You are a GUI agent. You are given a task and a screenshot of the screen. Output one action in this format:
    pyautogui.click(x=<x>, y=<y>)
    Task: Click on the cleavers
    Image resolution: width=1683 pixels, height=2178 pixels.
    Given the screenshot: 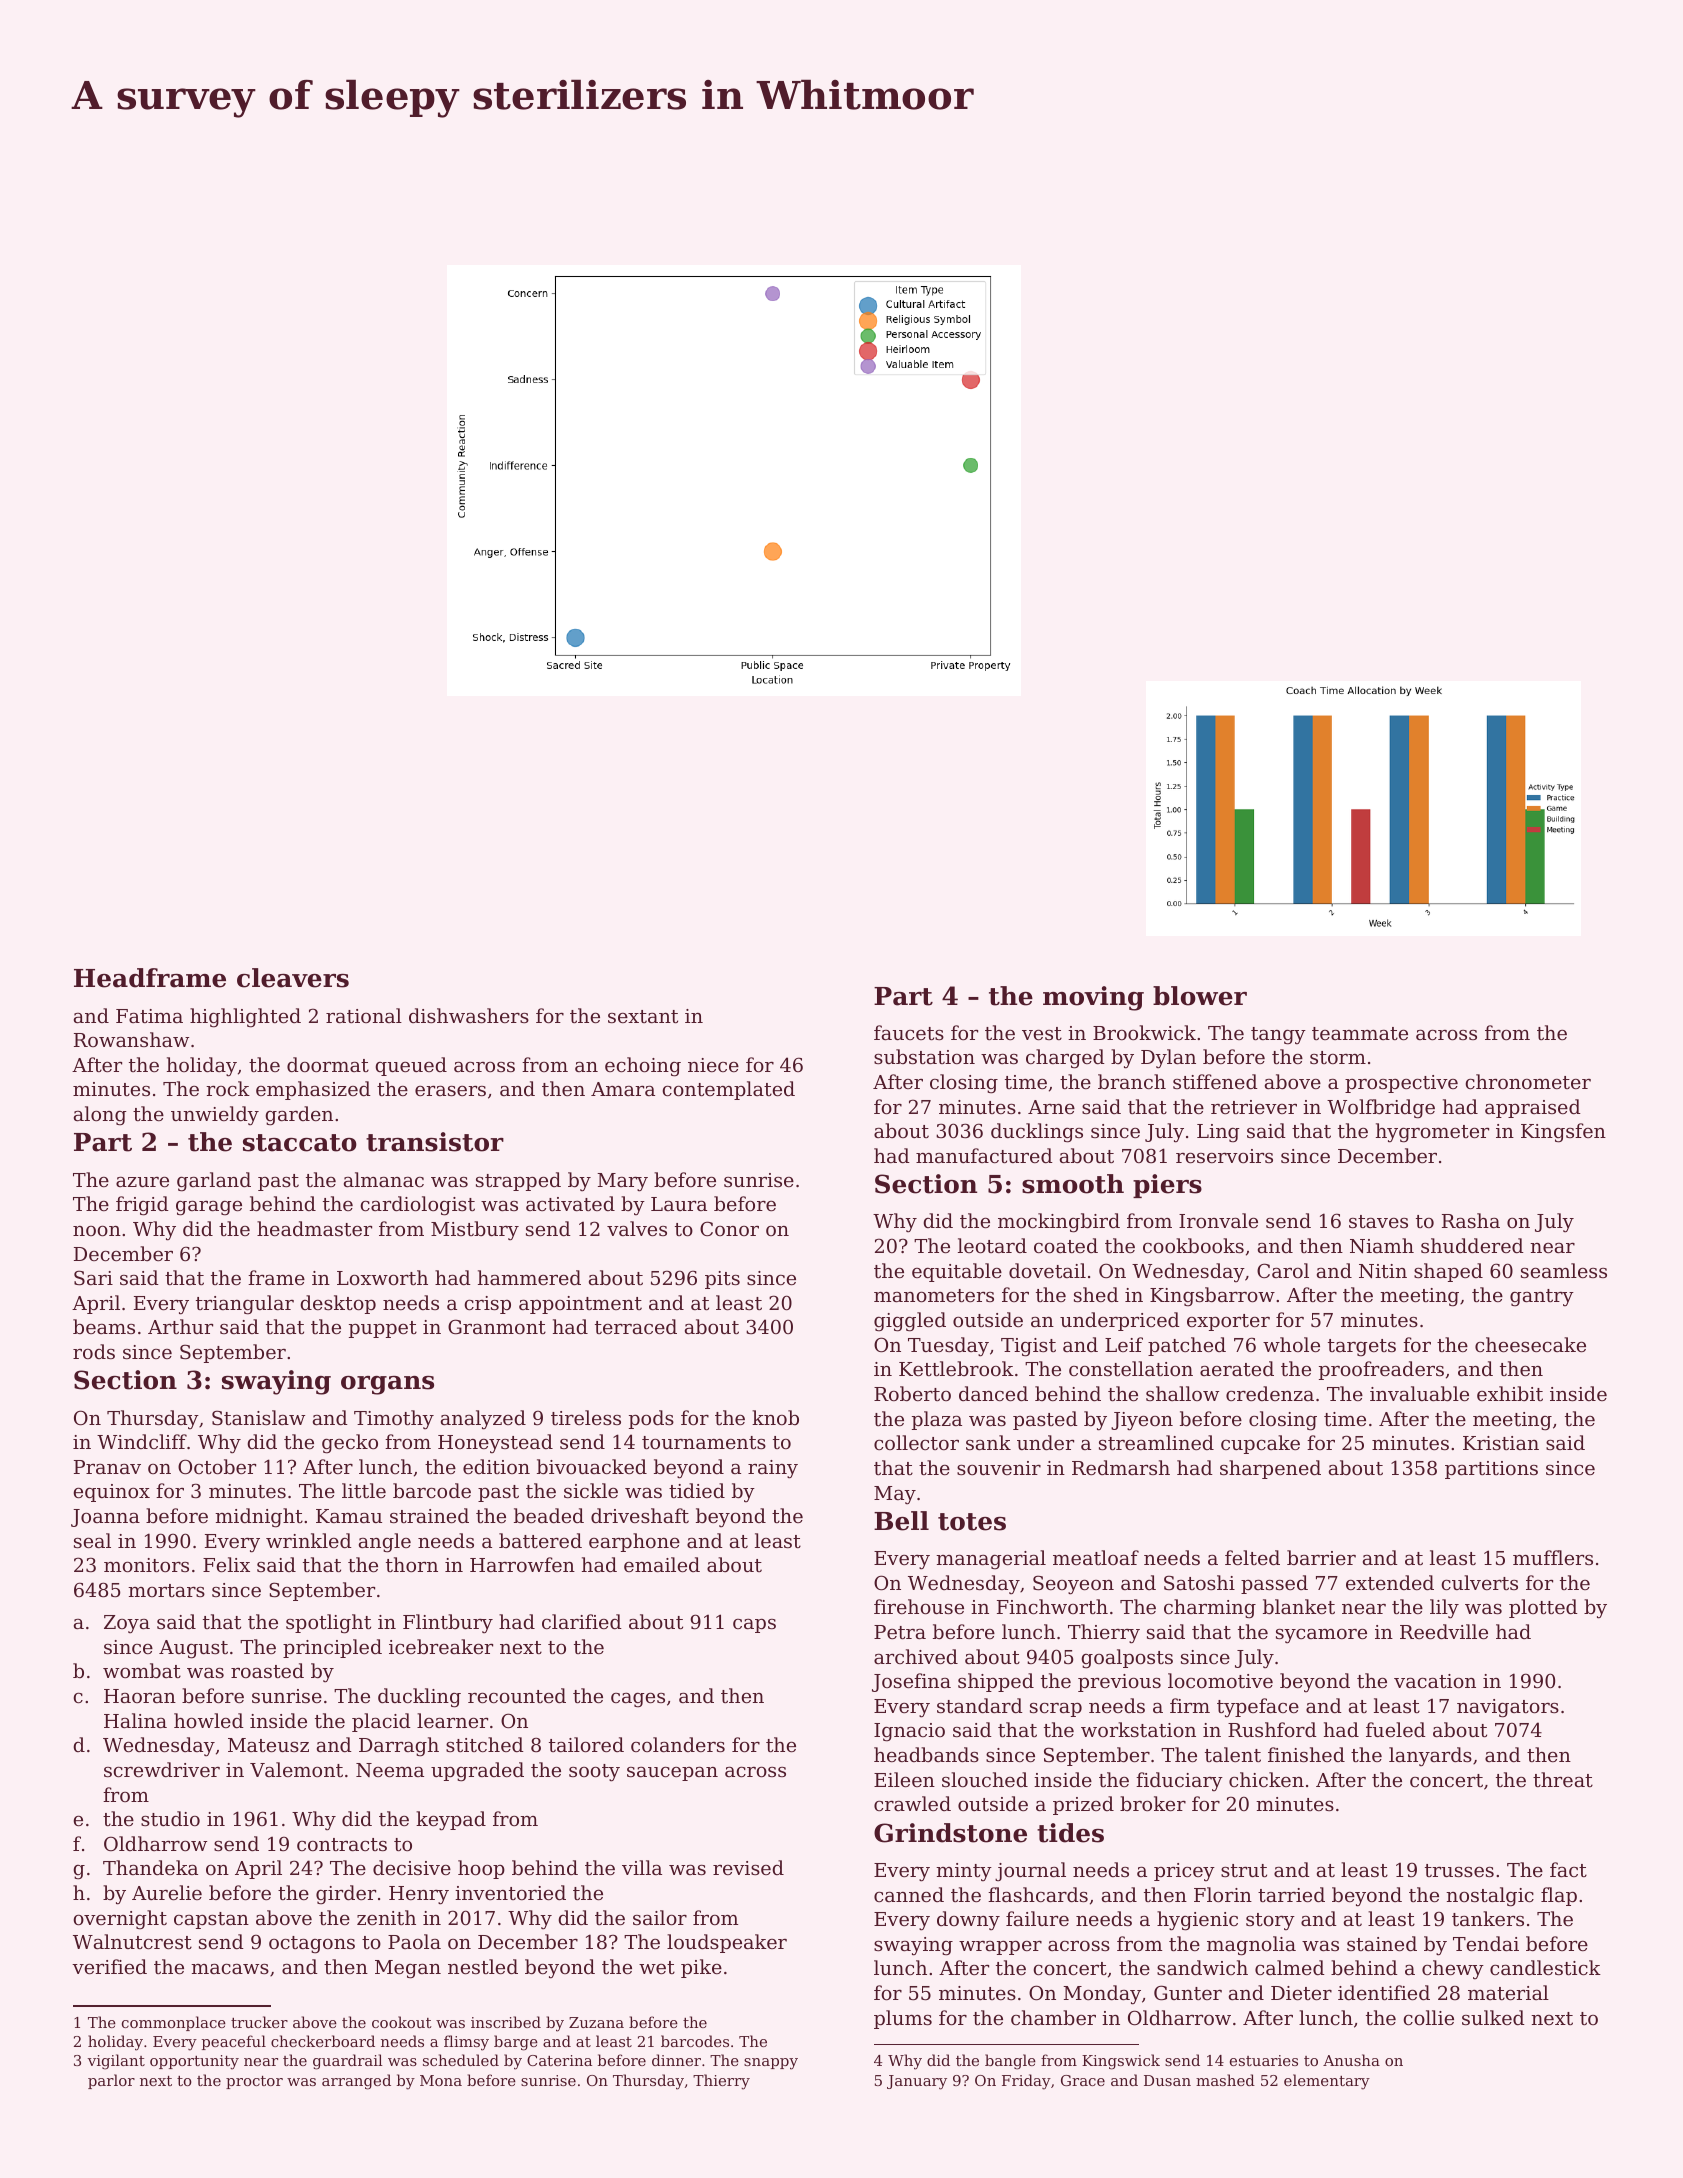 What is the action you would take?
    pyautogui.click(x=293, y=978)
